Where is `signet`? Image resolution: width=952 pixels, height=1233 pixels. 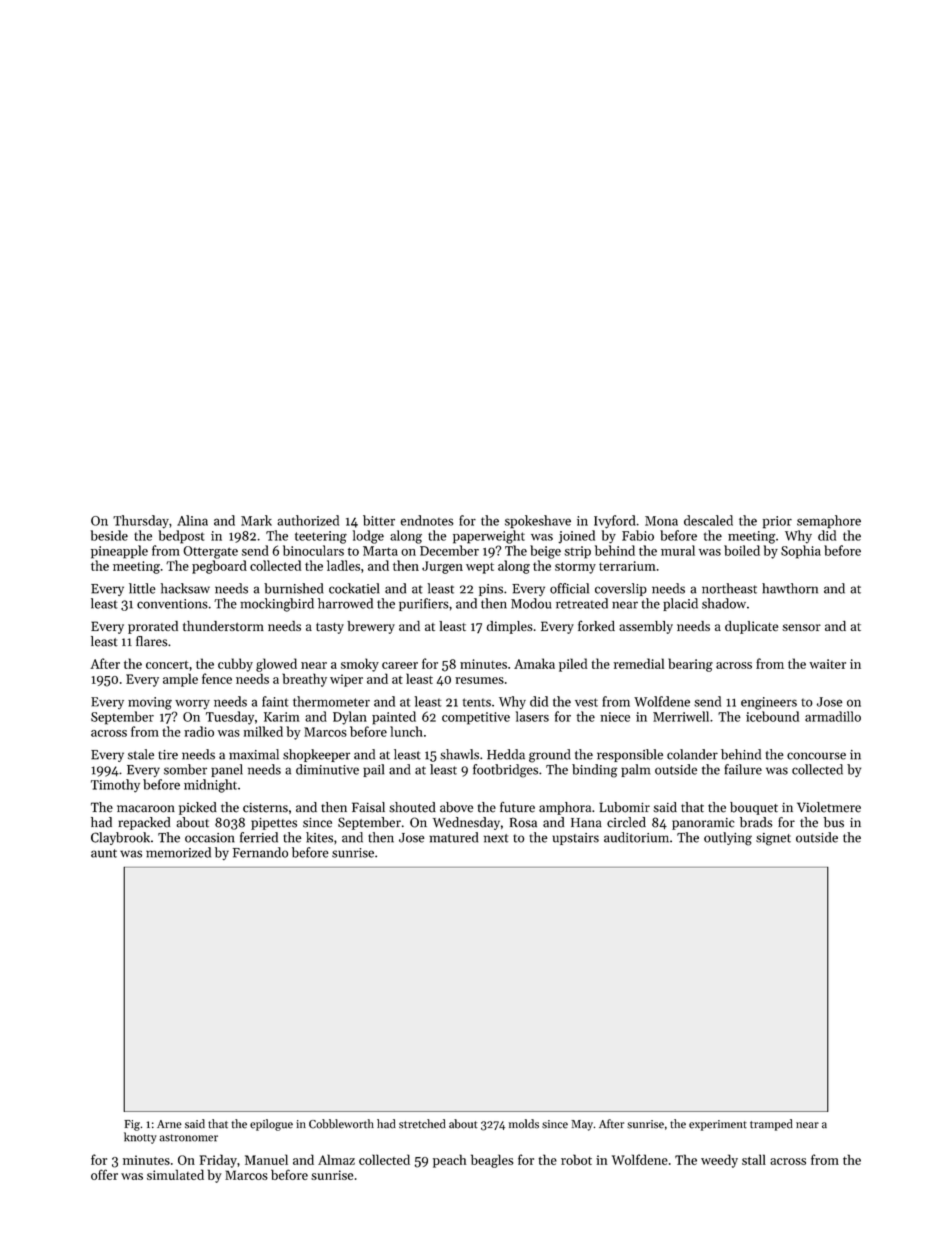
signet is located at coordinates (773, 839).
